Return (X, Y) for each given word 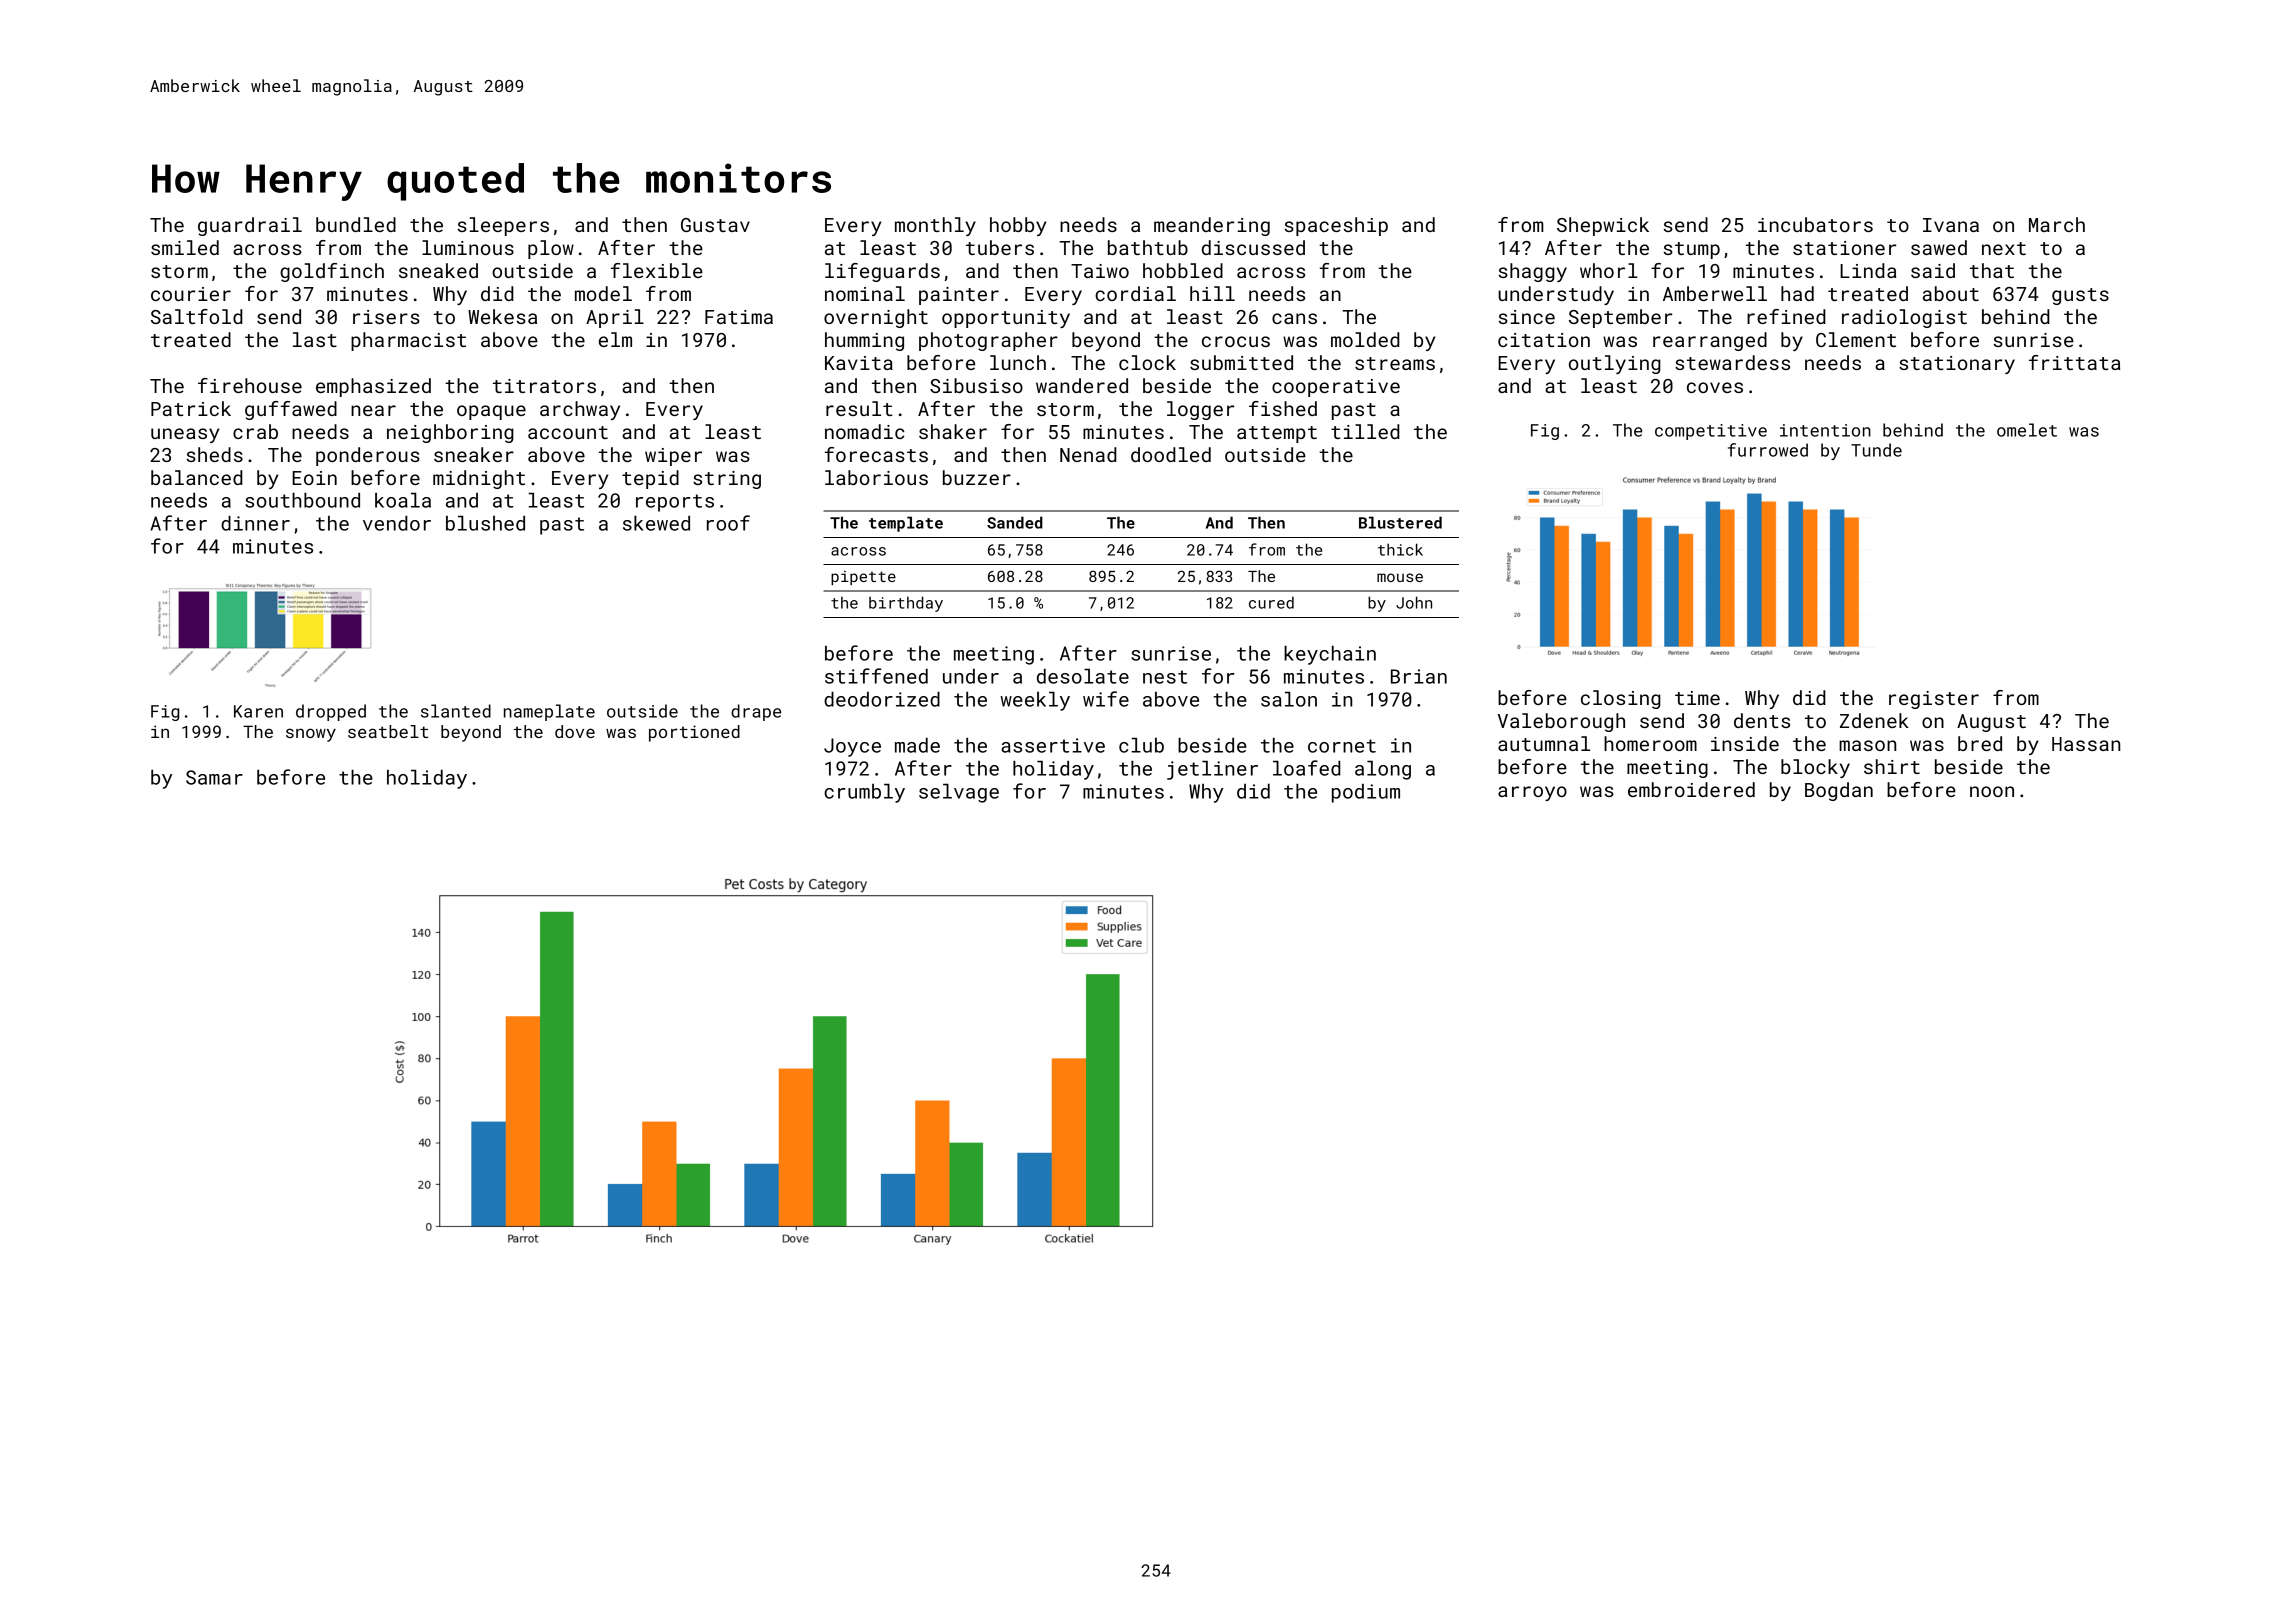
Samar (214, 777)
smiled (185, 247)
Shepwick (1603, 226)
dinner (255, 523)
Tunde (1876, 450)
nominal (865, 293)
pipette (863, 578)
